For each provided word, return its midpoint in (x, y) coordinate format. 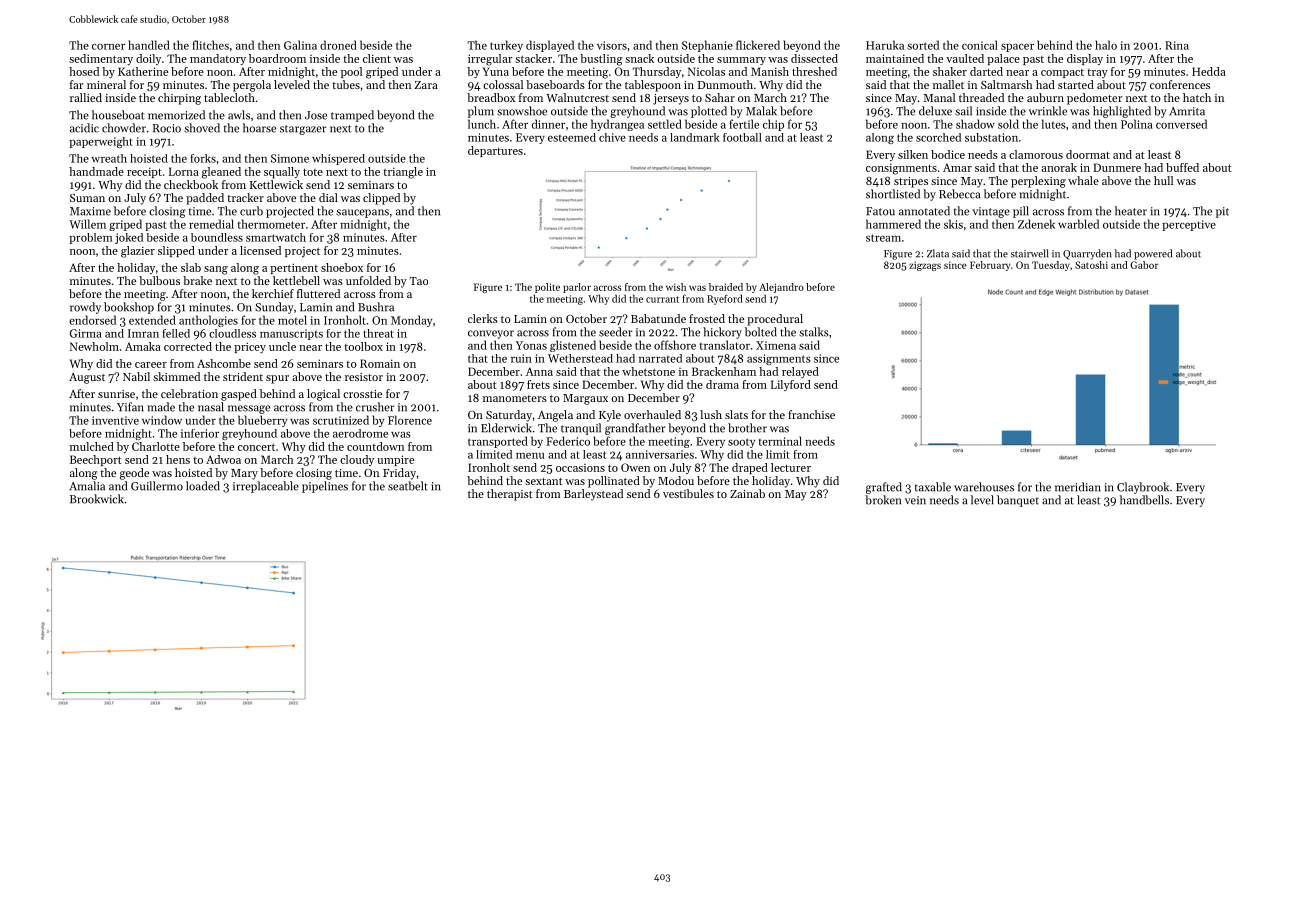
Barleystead (593, 495)
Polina (1137, 124)
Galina (300, 45)
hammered (893, 224)
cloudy (357, 460)
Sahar (720, 97)
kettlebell (296, 280)
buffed (1182, 167)
